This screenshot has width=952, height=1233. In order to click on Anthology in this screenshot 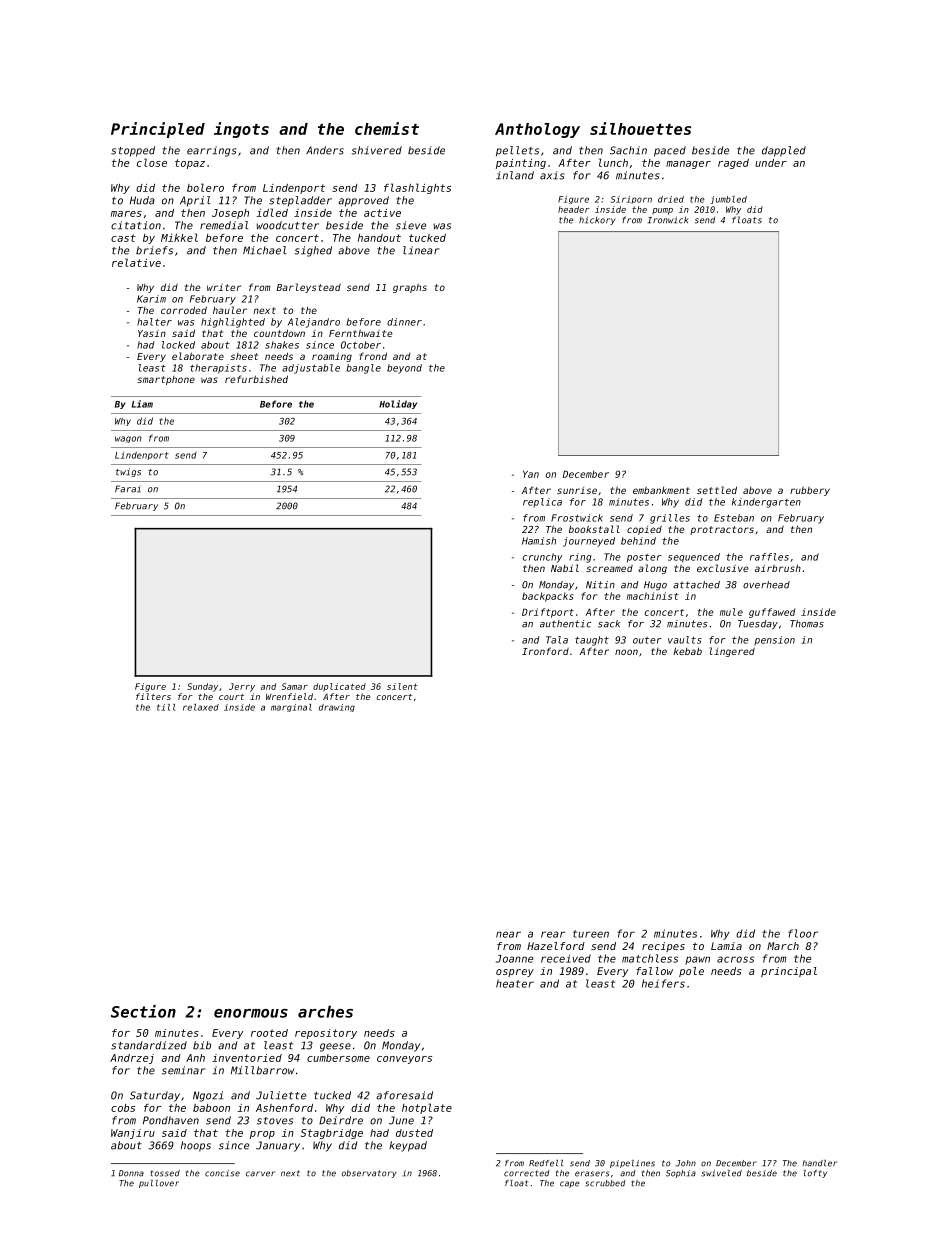, I will do `click(537, 130)`.
